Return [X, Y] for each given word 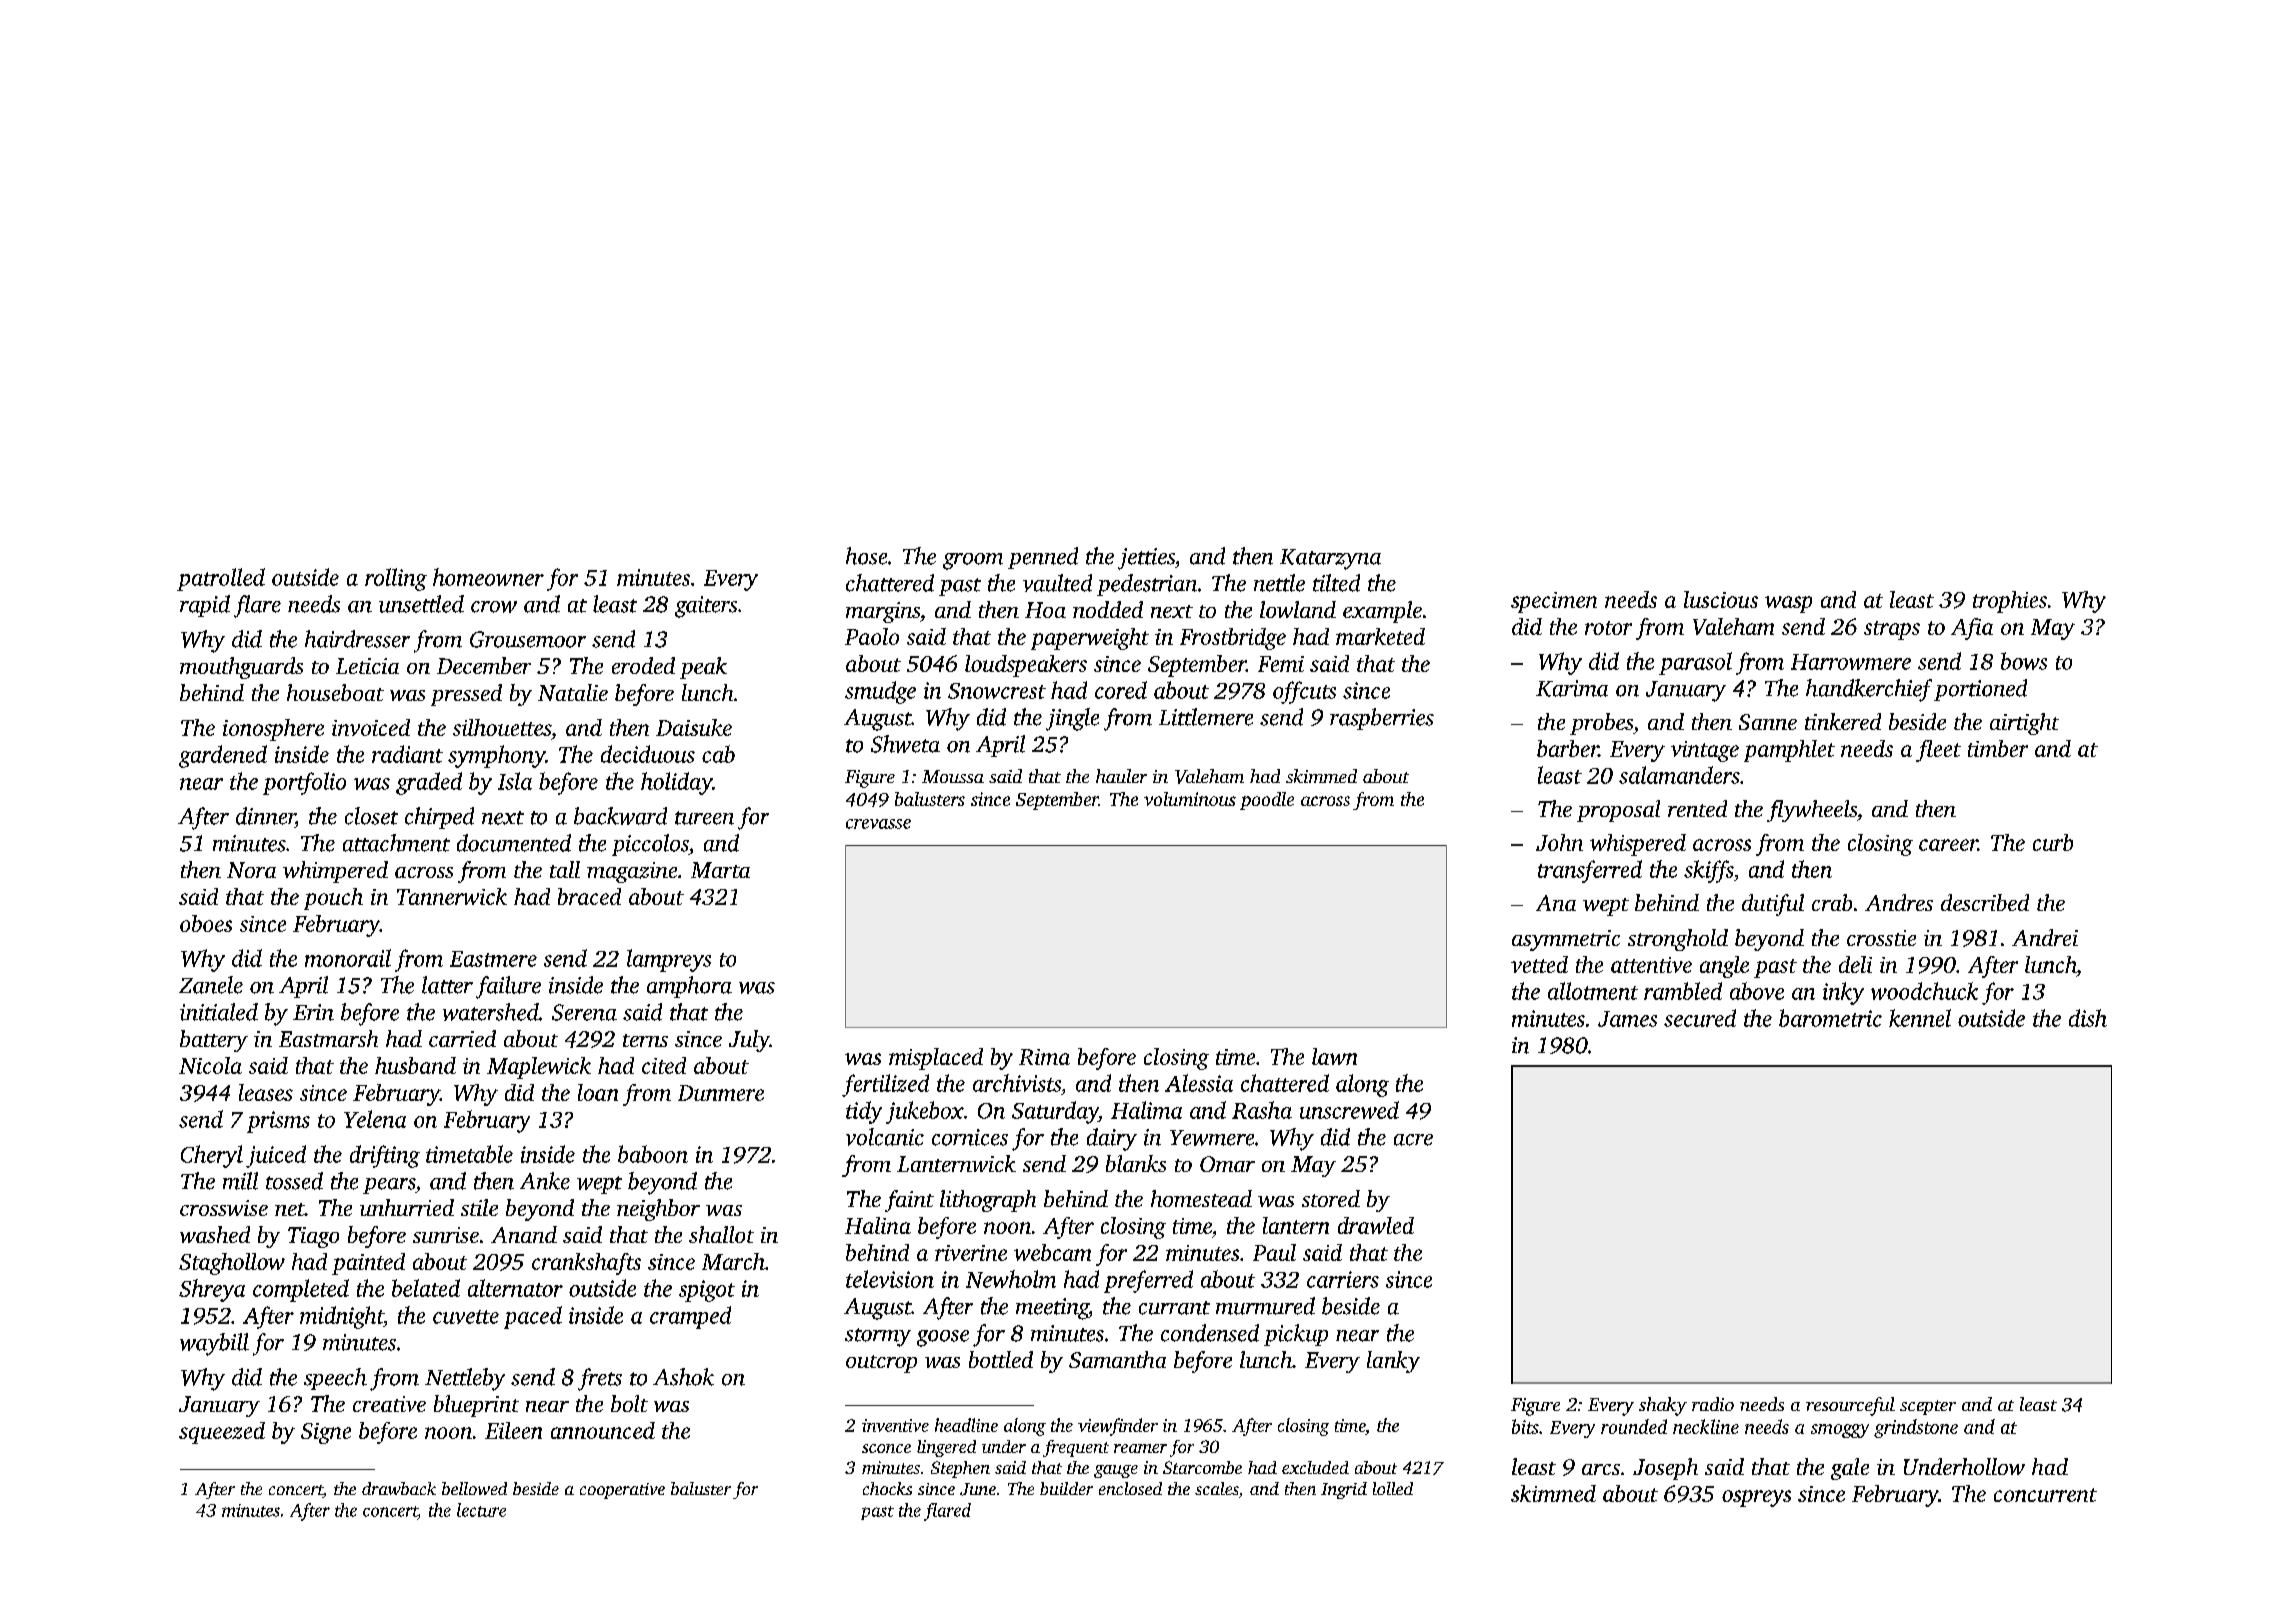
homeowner [488, 577]
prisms [278, 1122]
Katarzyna [1330, 559]
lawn [1334, 1056]
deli [1855, 964]
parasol [1695, 663]
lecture [481, 1510]
